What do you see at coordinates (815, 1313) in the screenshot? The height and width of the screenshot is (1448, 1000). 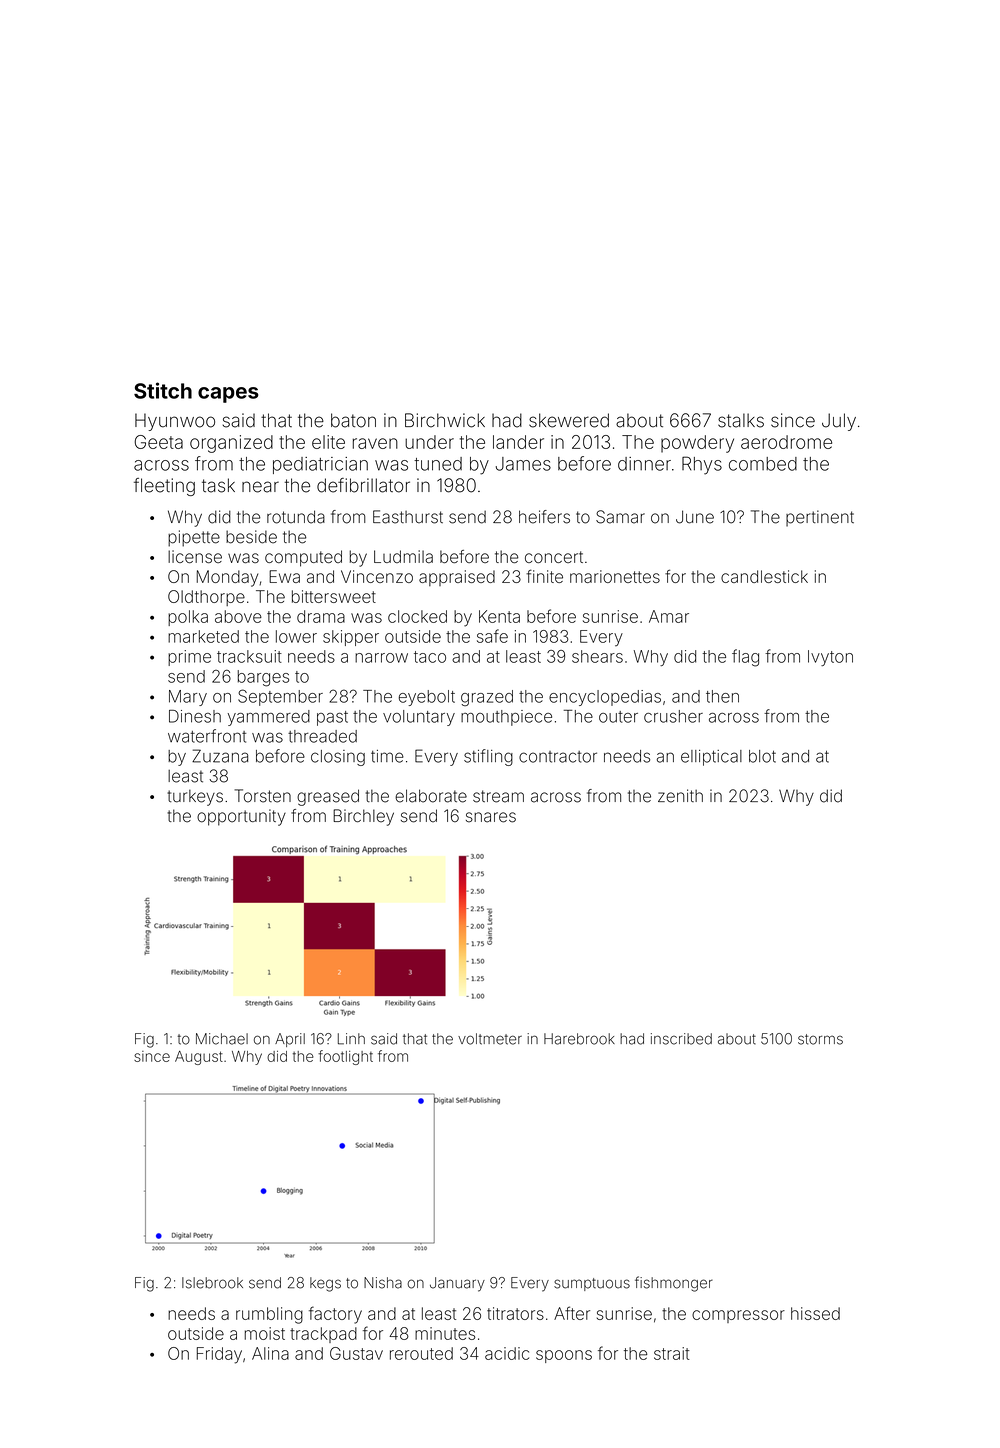 I see `hissed` at bounding box center [815, 1313].
